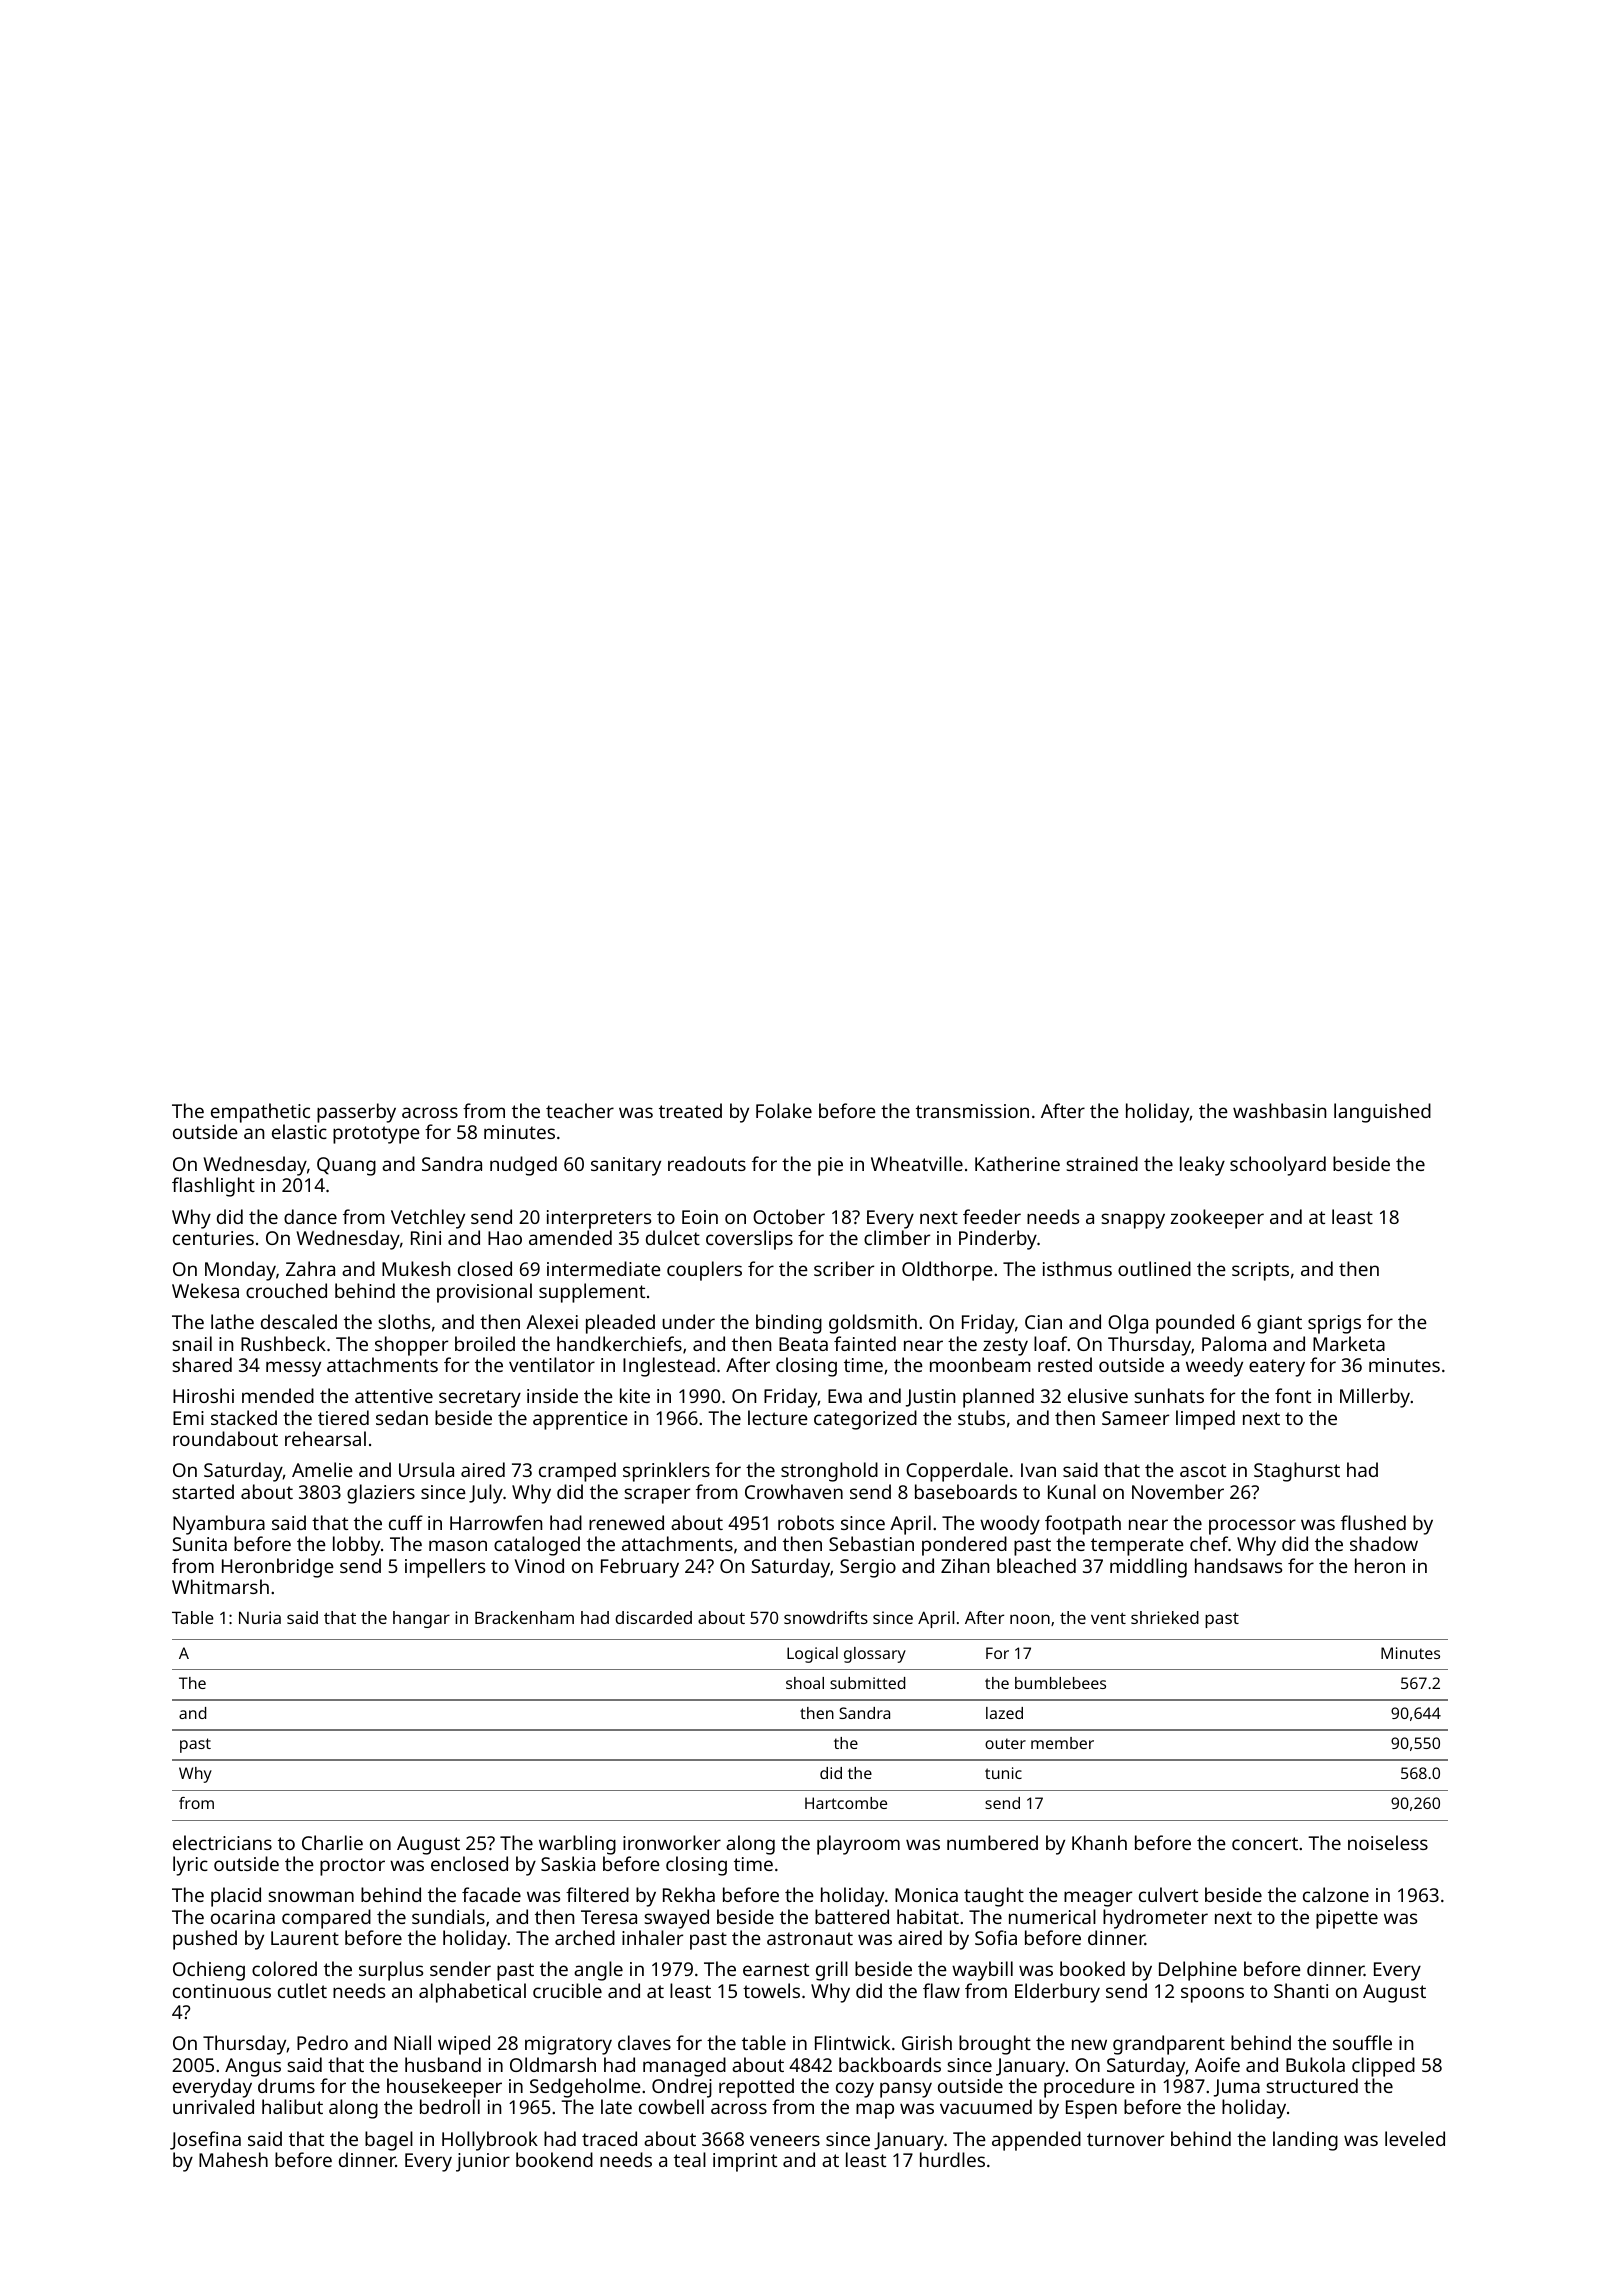 The image size is (1620, 2292). What do you see at coordinates (1347, 1919) in the screenshot?
I see `pipette` at bounding box center [1347, 1919].
